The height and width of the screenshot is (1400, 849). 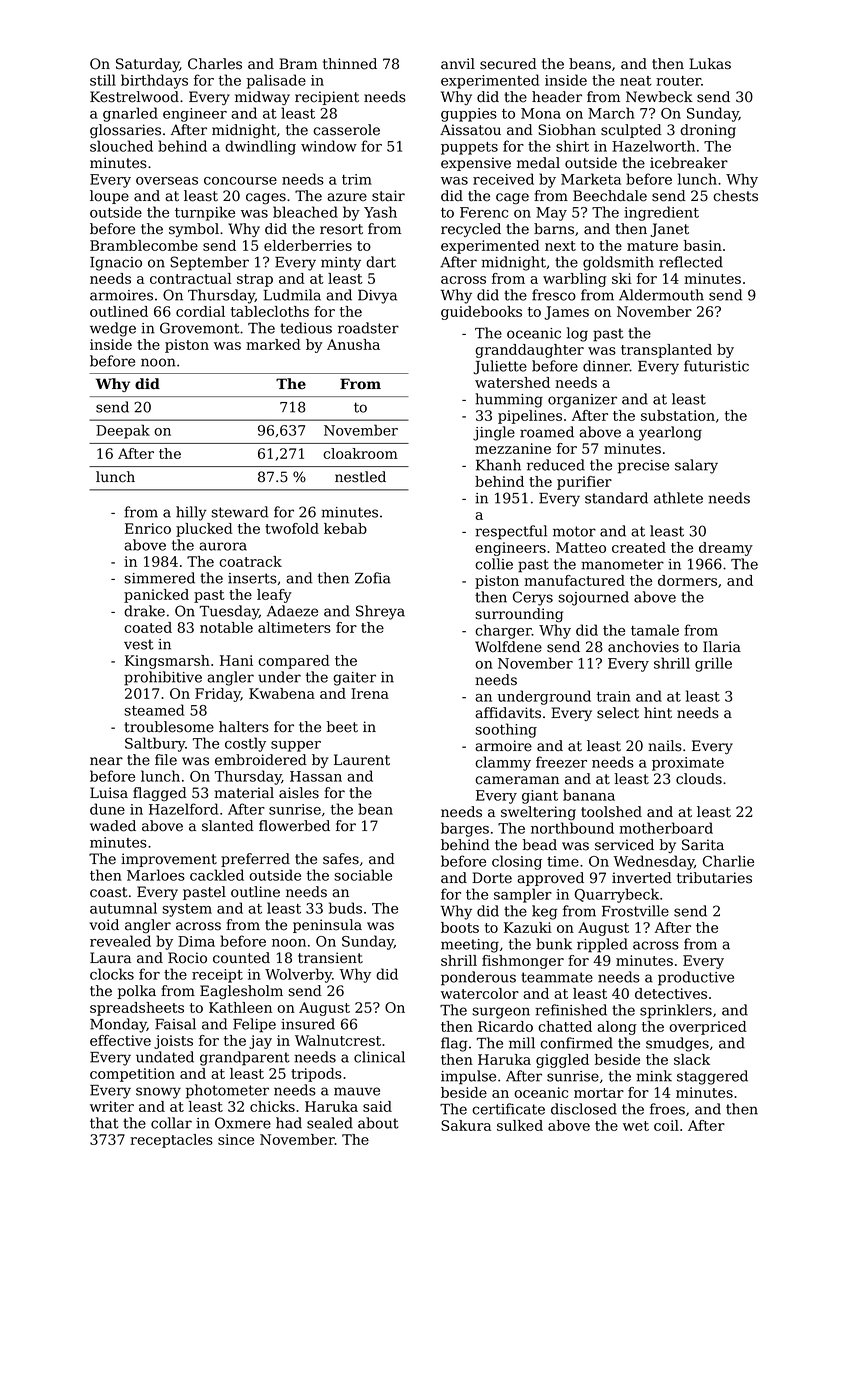 What do you see at coordinates (113, 329) in the screenshot?
I see `wedge` at bounding box center [113, 329].
